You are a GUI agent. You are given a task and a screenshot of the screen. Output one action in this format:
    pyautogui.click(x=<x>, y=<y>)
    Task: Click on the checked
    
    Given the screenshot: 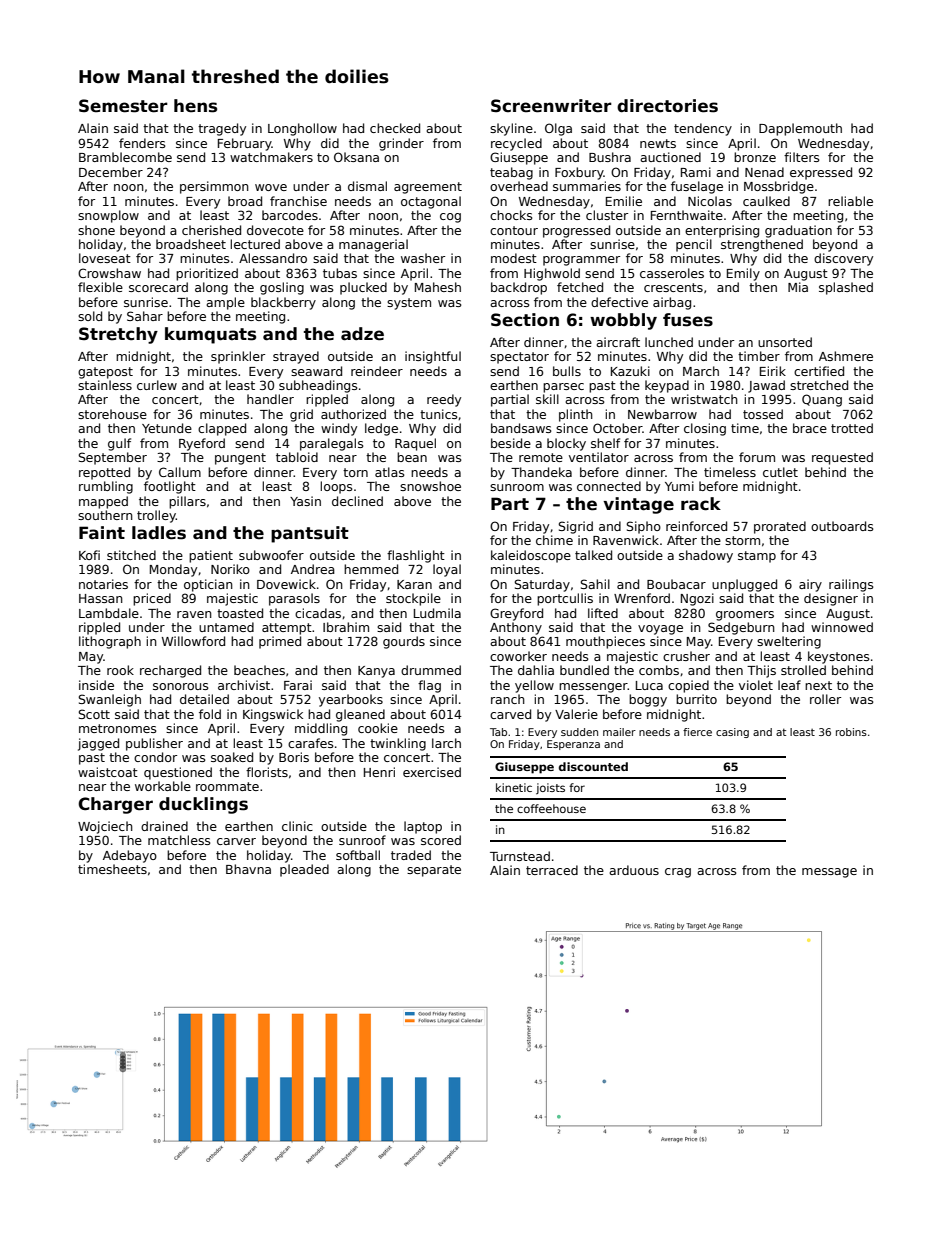 What is the action you would take?
    pyautogui.click(x=395, y=128)
